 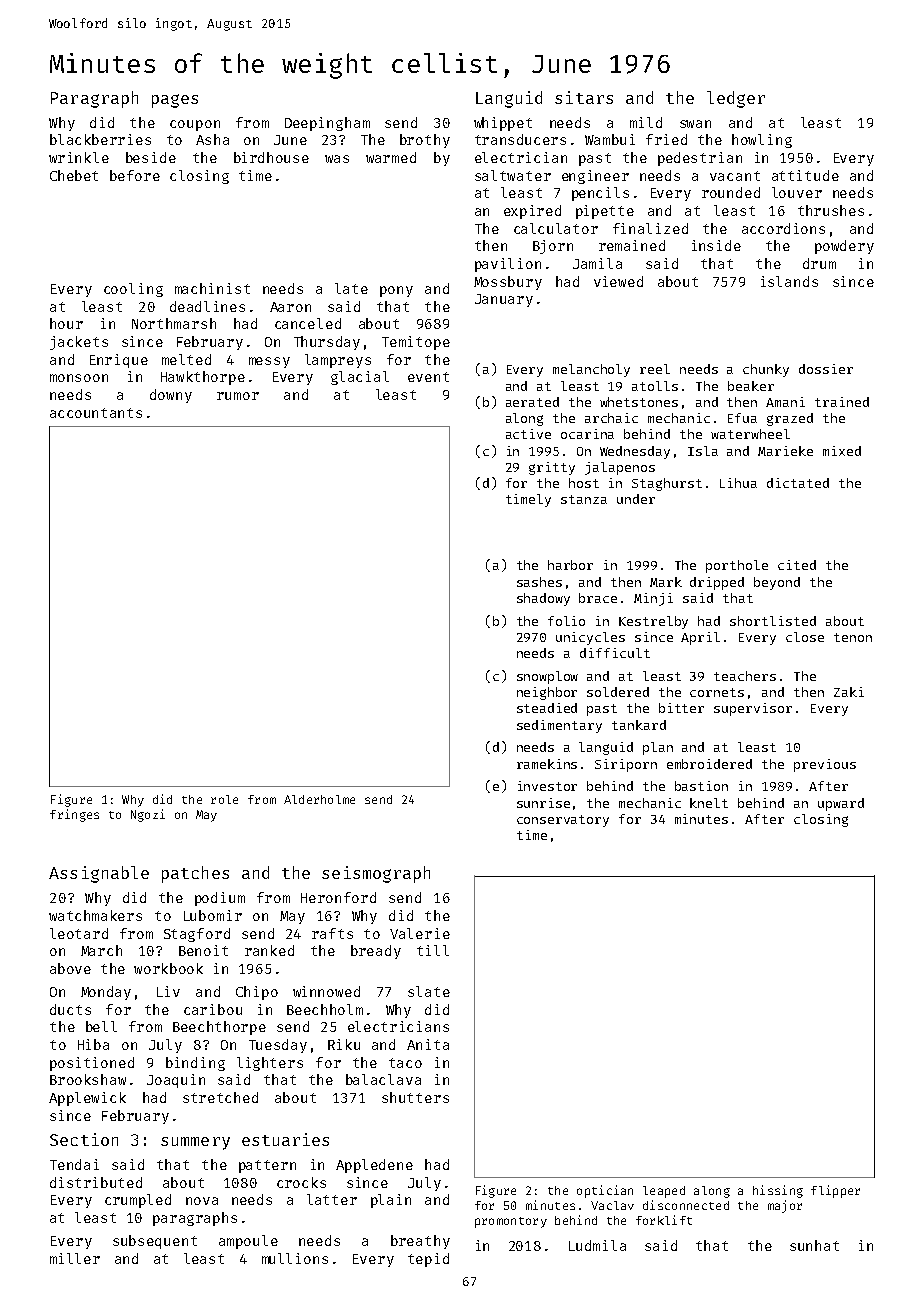 I want to click on dossier, so click(x=826, y=369).
